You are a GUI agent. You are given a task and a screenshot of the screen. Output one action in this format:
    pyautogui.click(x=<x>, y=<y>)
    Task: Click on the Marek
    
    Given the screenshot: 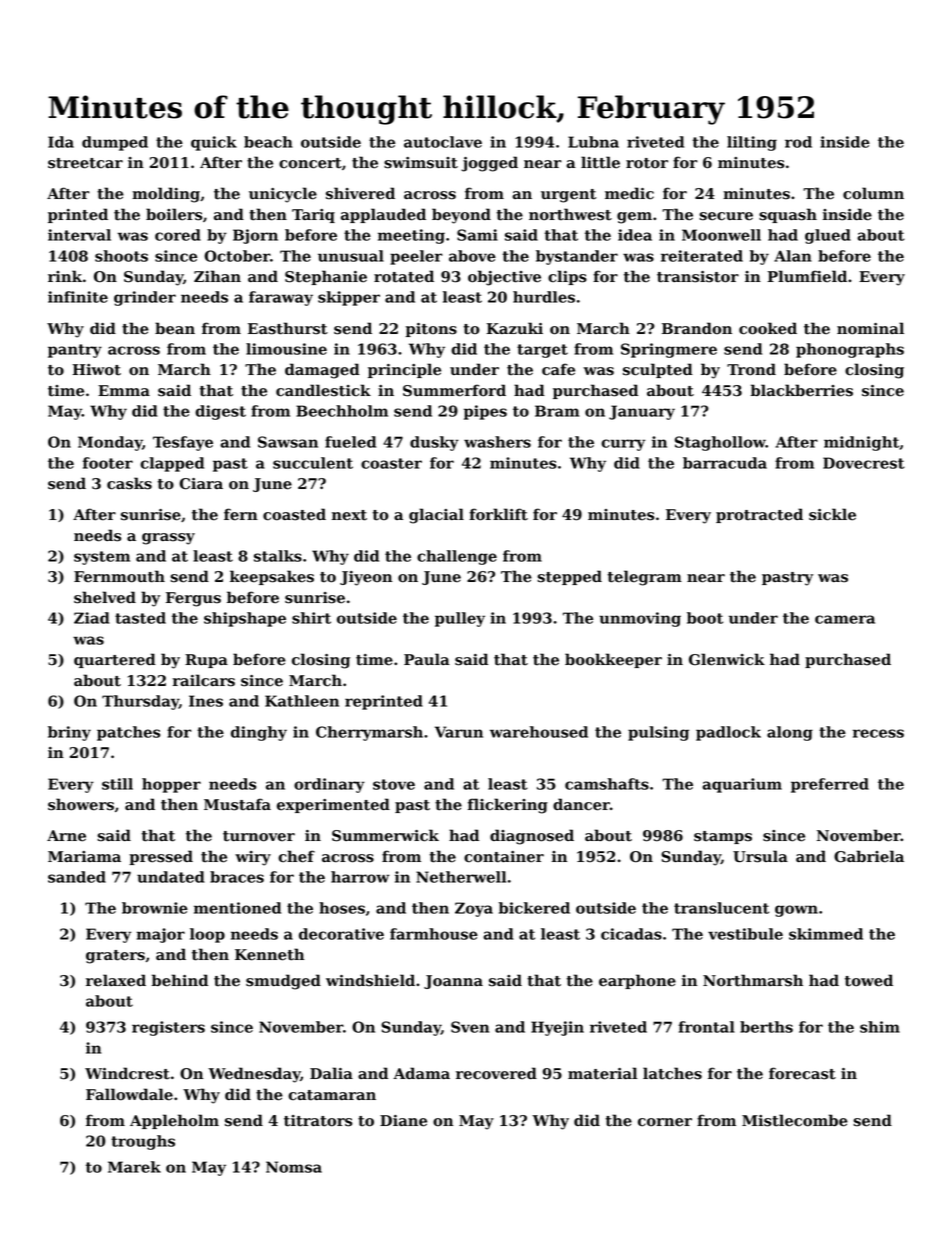 What is the action you would take?
    pyautogui.click(x=134, y=1167)
